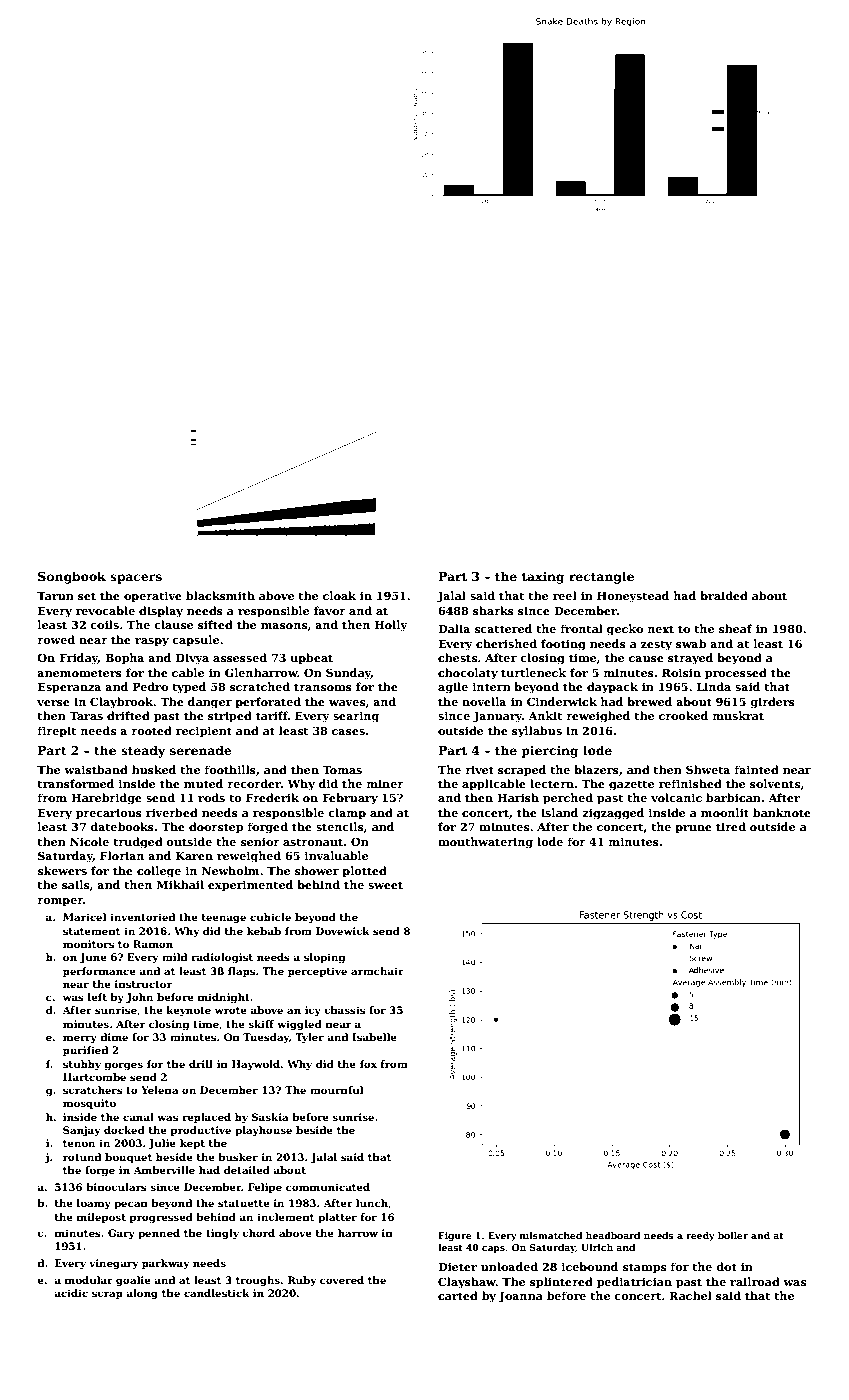  Describe the element at coordinates (114, 1037) in the image. I see `dime` at that location.
